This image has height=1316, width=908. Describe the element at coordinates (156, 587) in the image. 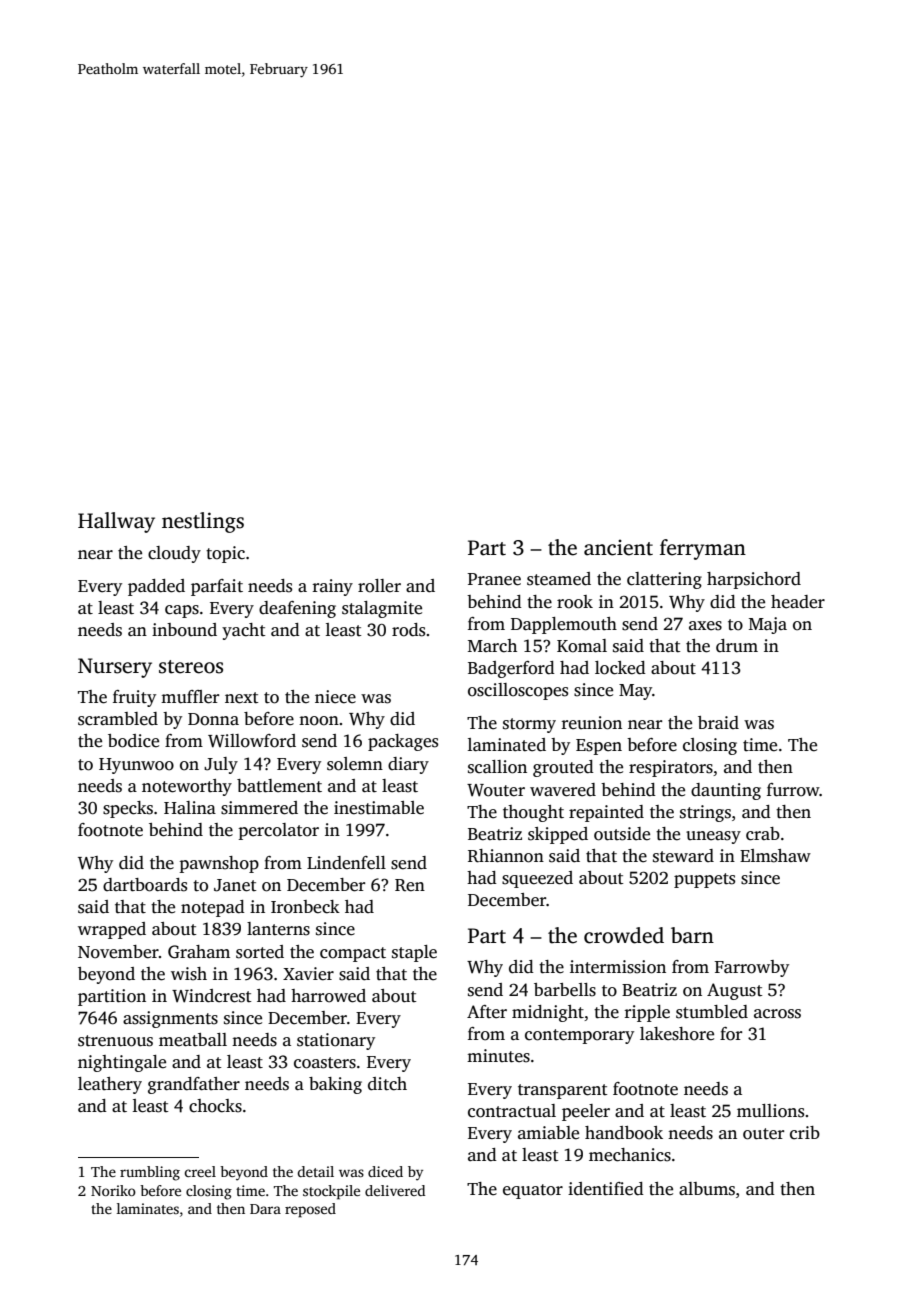

I see `padded` at that location.
